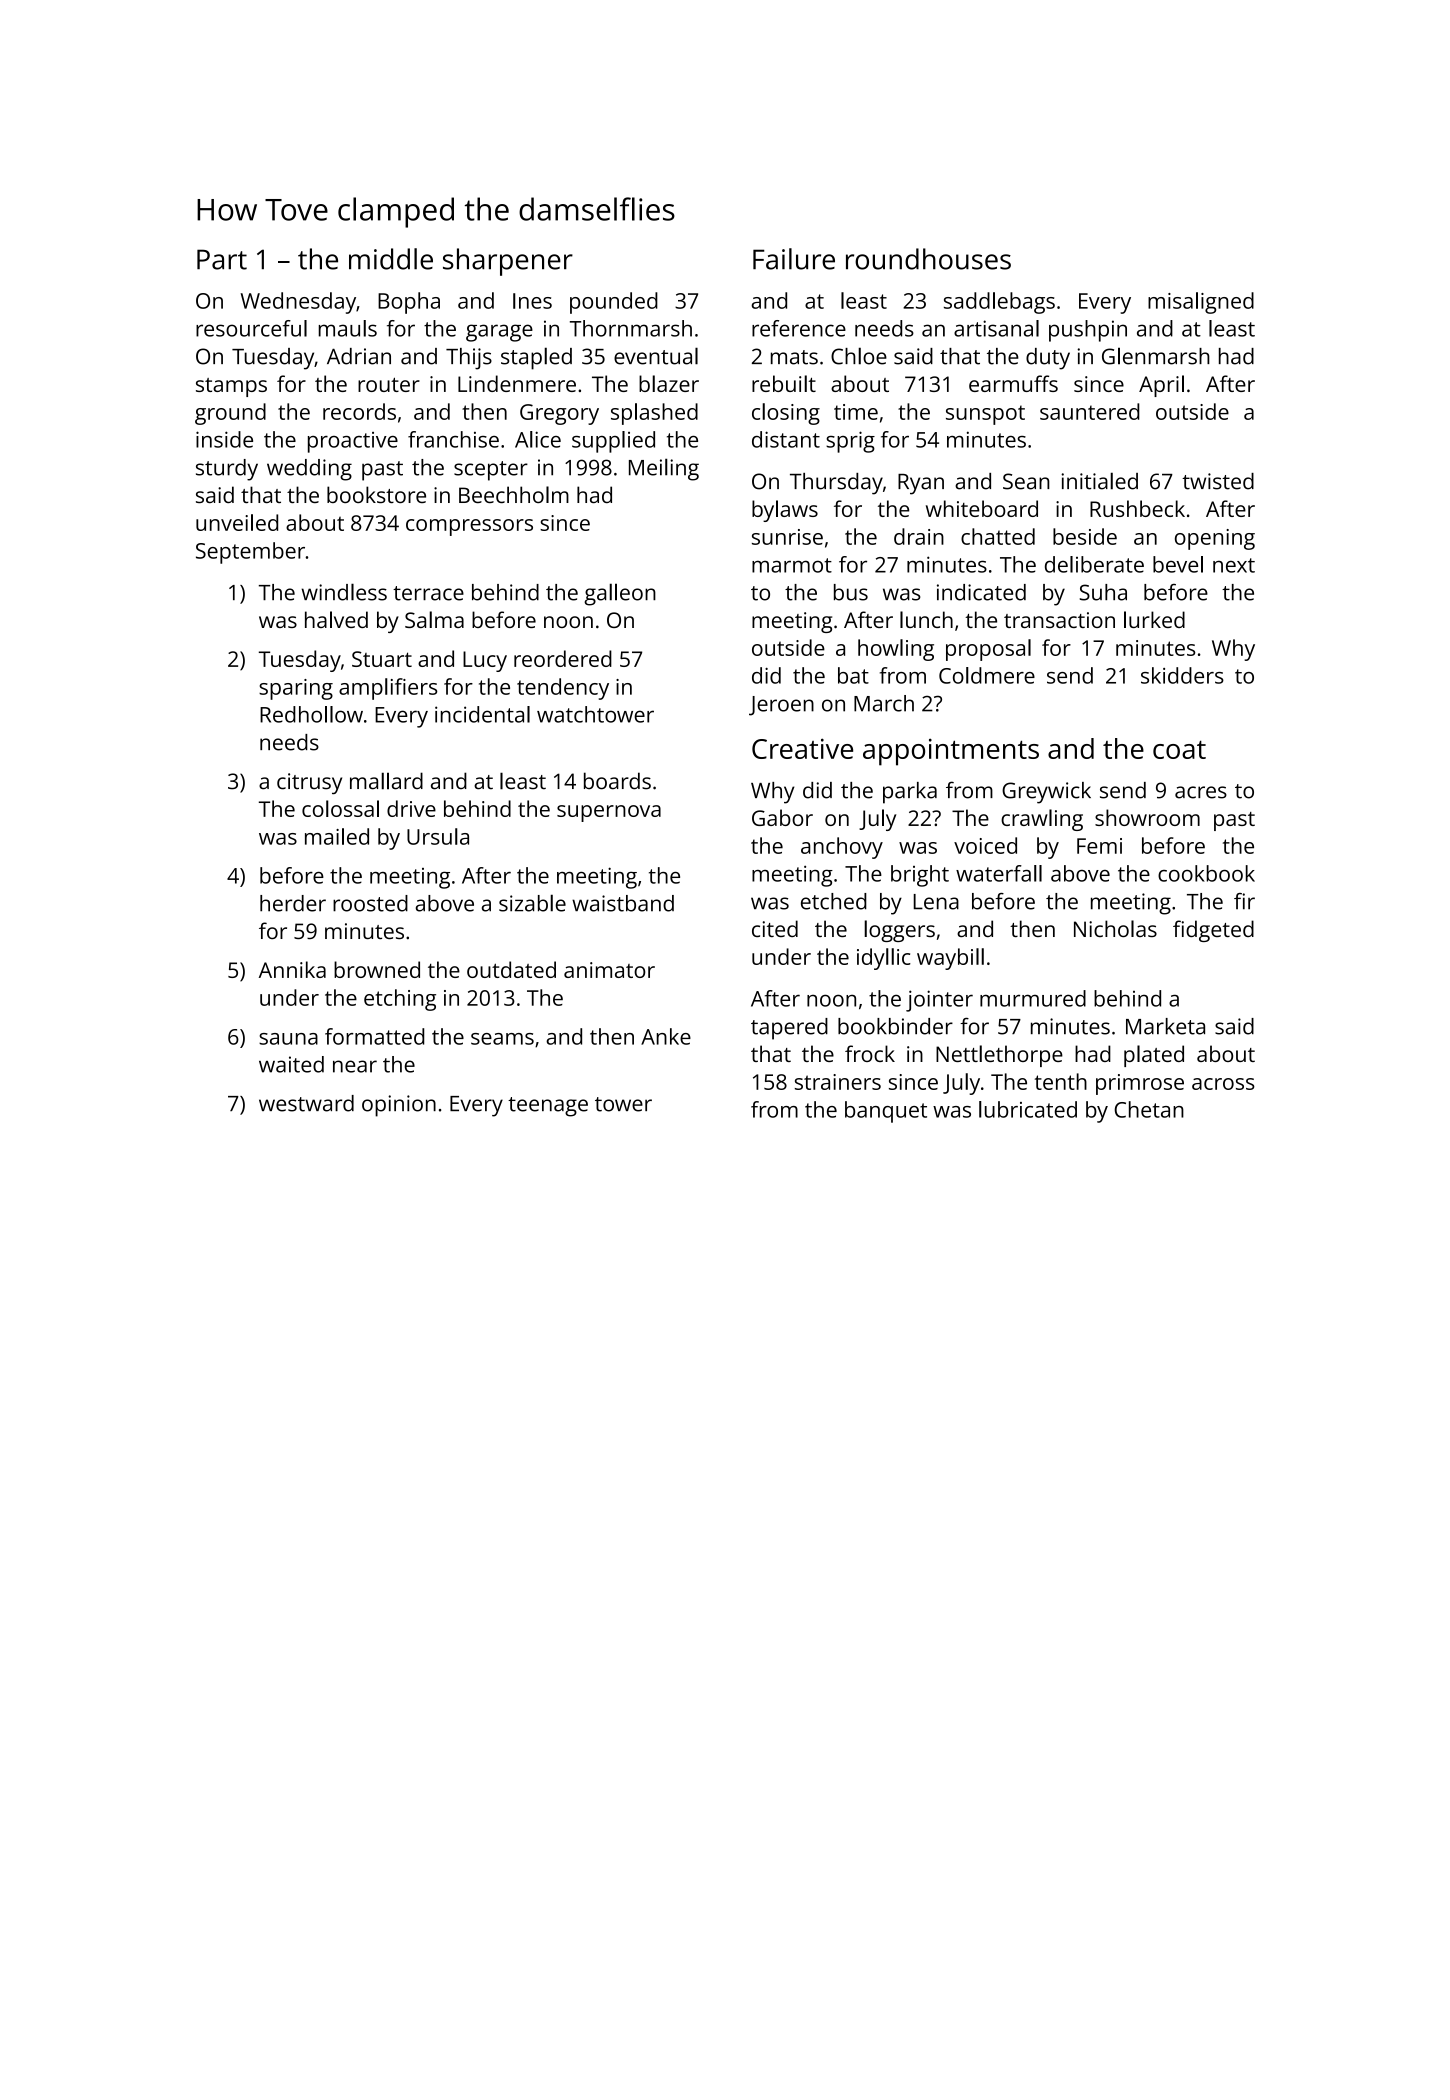 This page has height=2100, width=1450. I want to click on middle, so click(391, 259).
